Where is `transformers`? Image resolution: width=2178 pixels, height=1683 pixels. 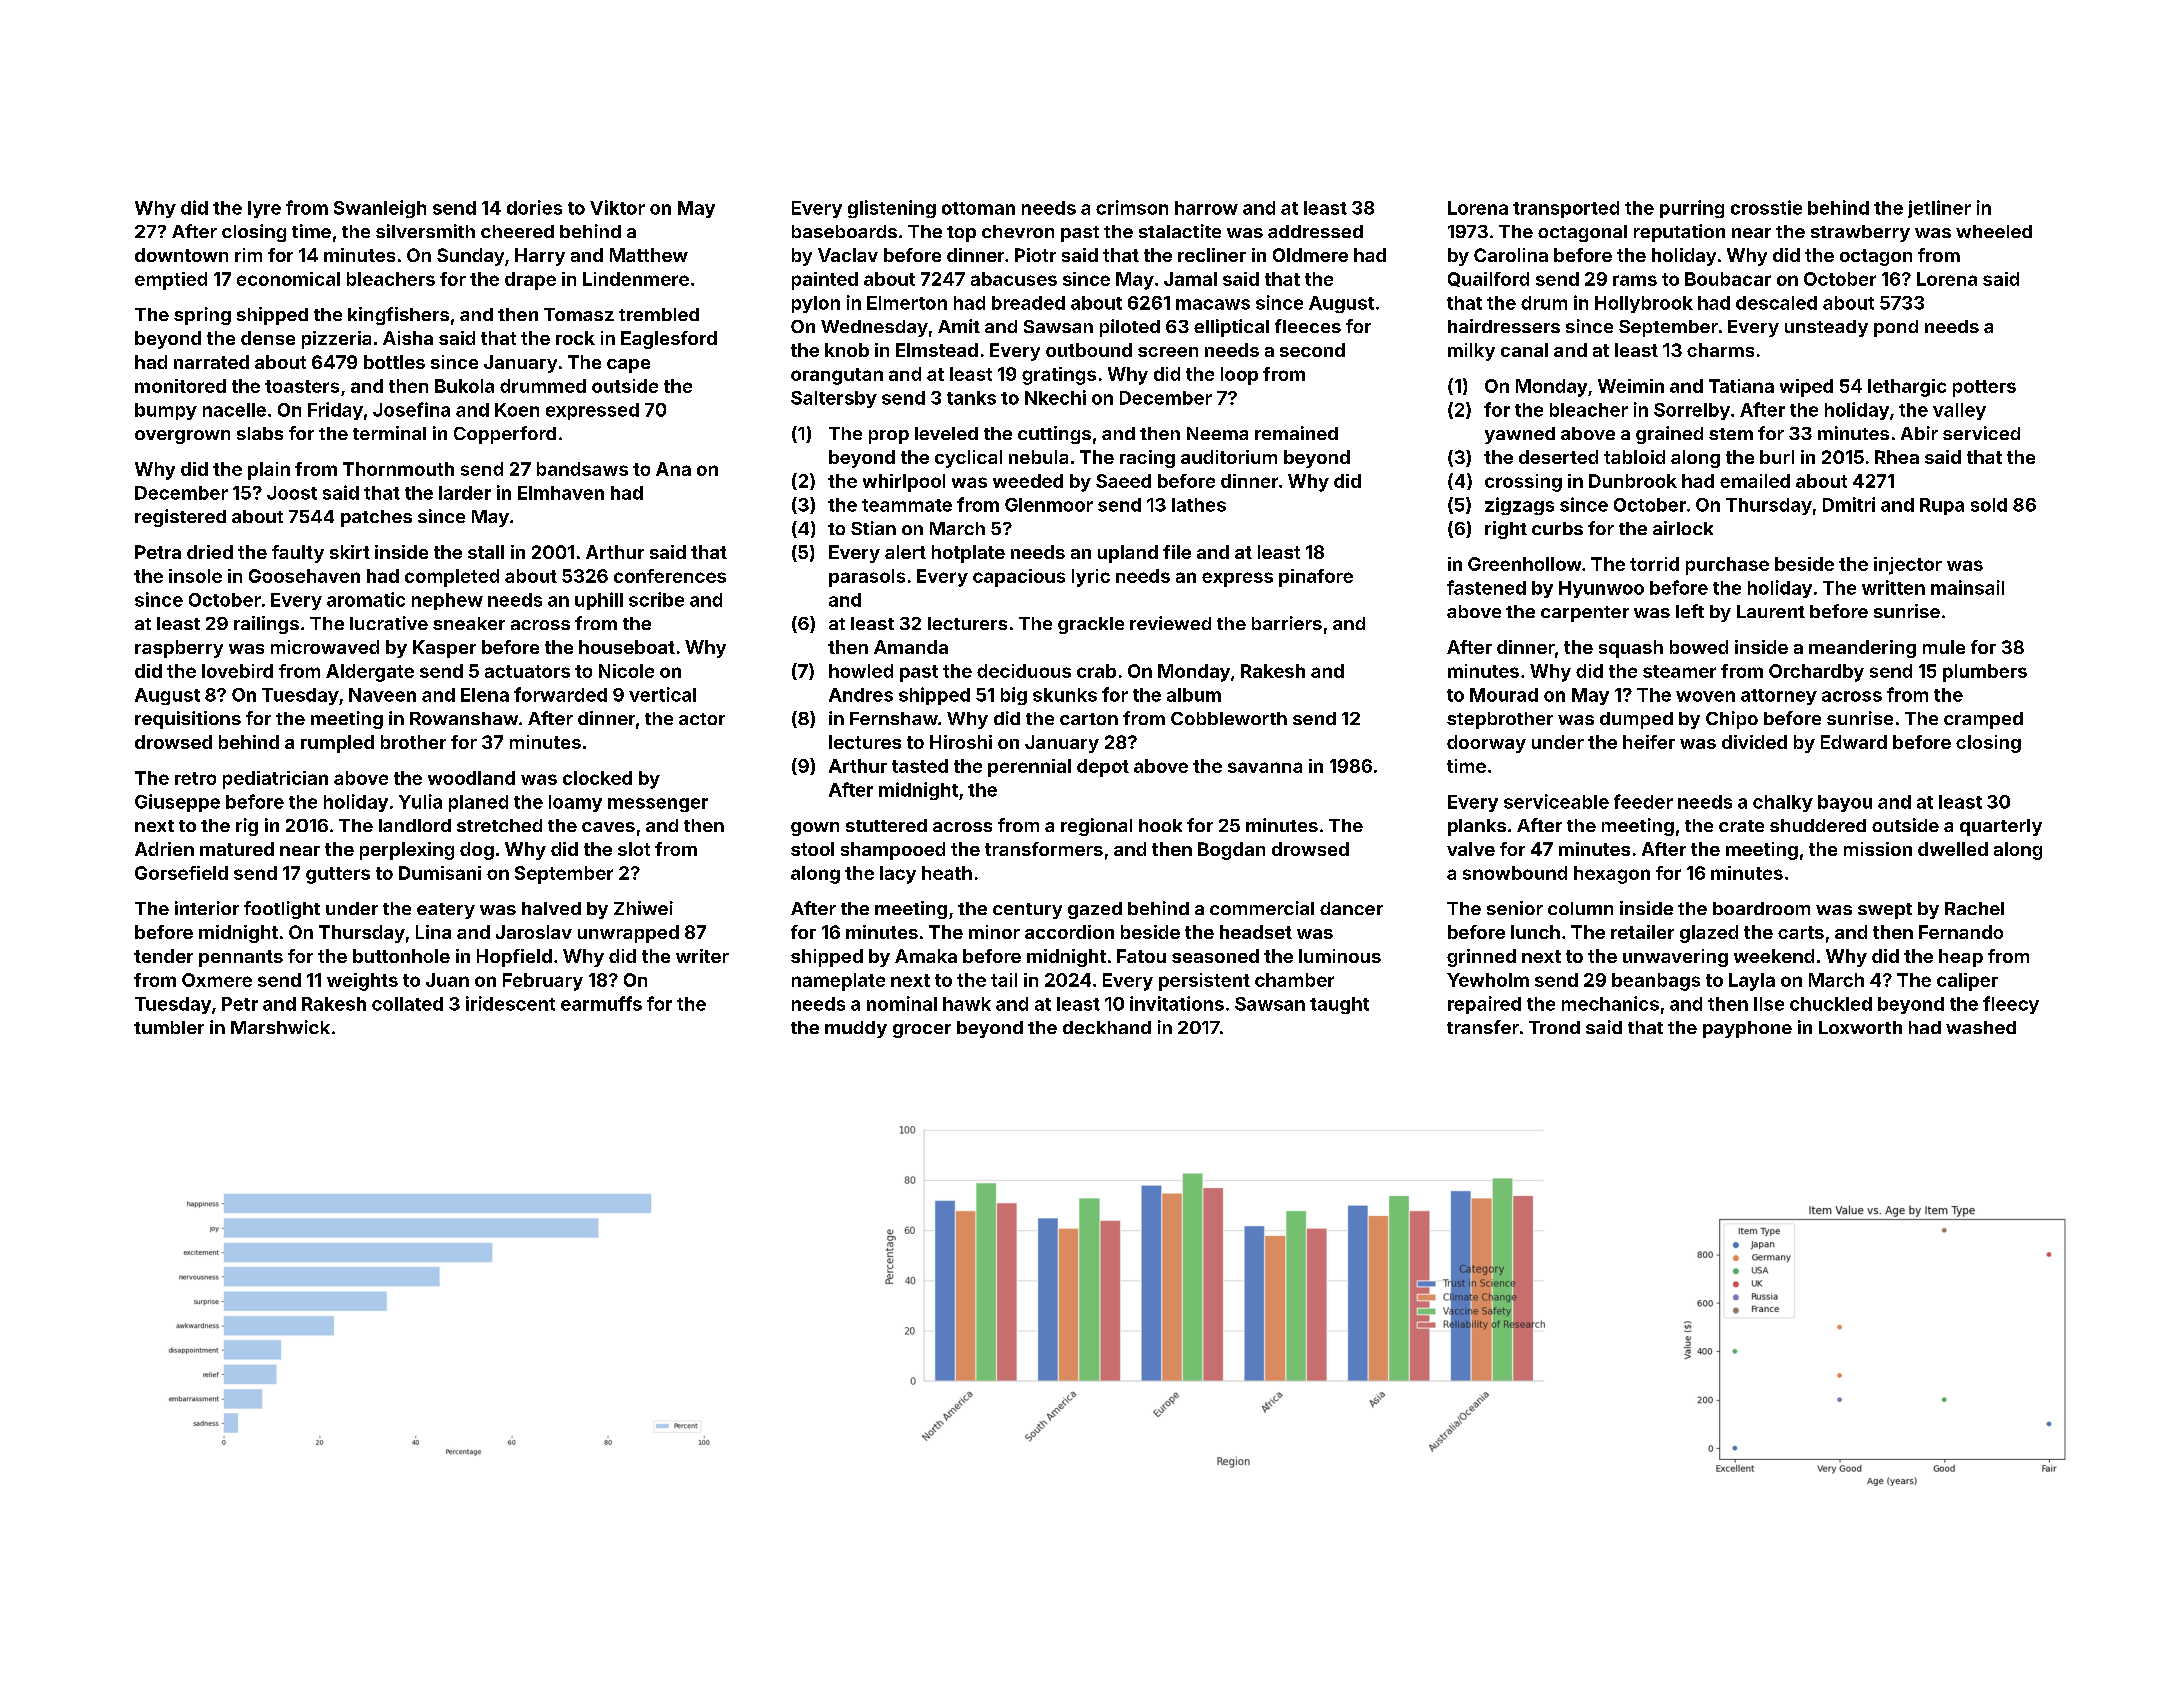 transformers is located at coordinates (1044, 849).
